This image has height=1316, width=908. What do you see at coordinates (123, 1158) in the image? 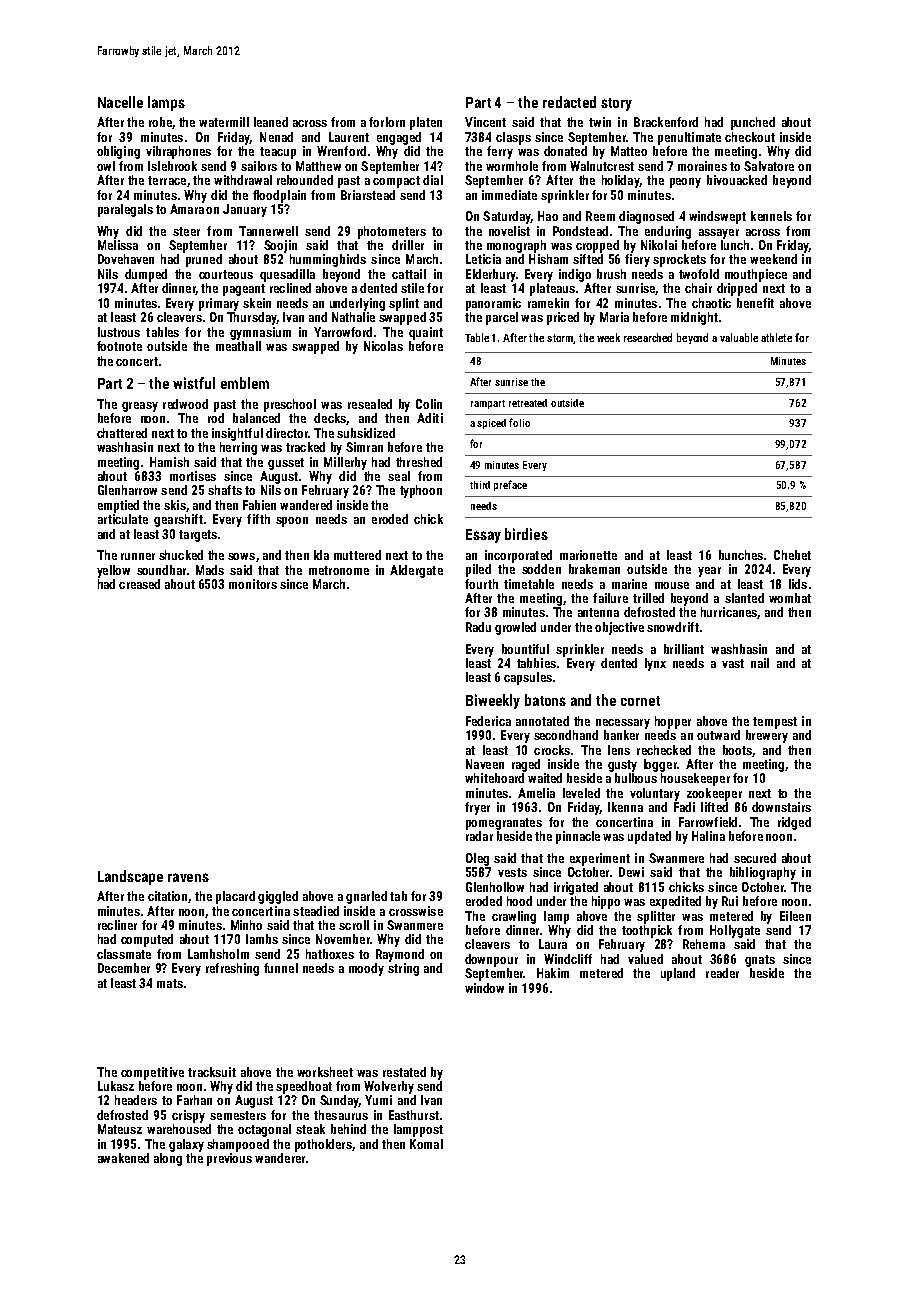
I see `awakened` at bounding box center [123, 1158].
